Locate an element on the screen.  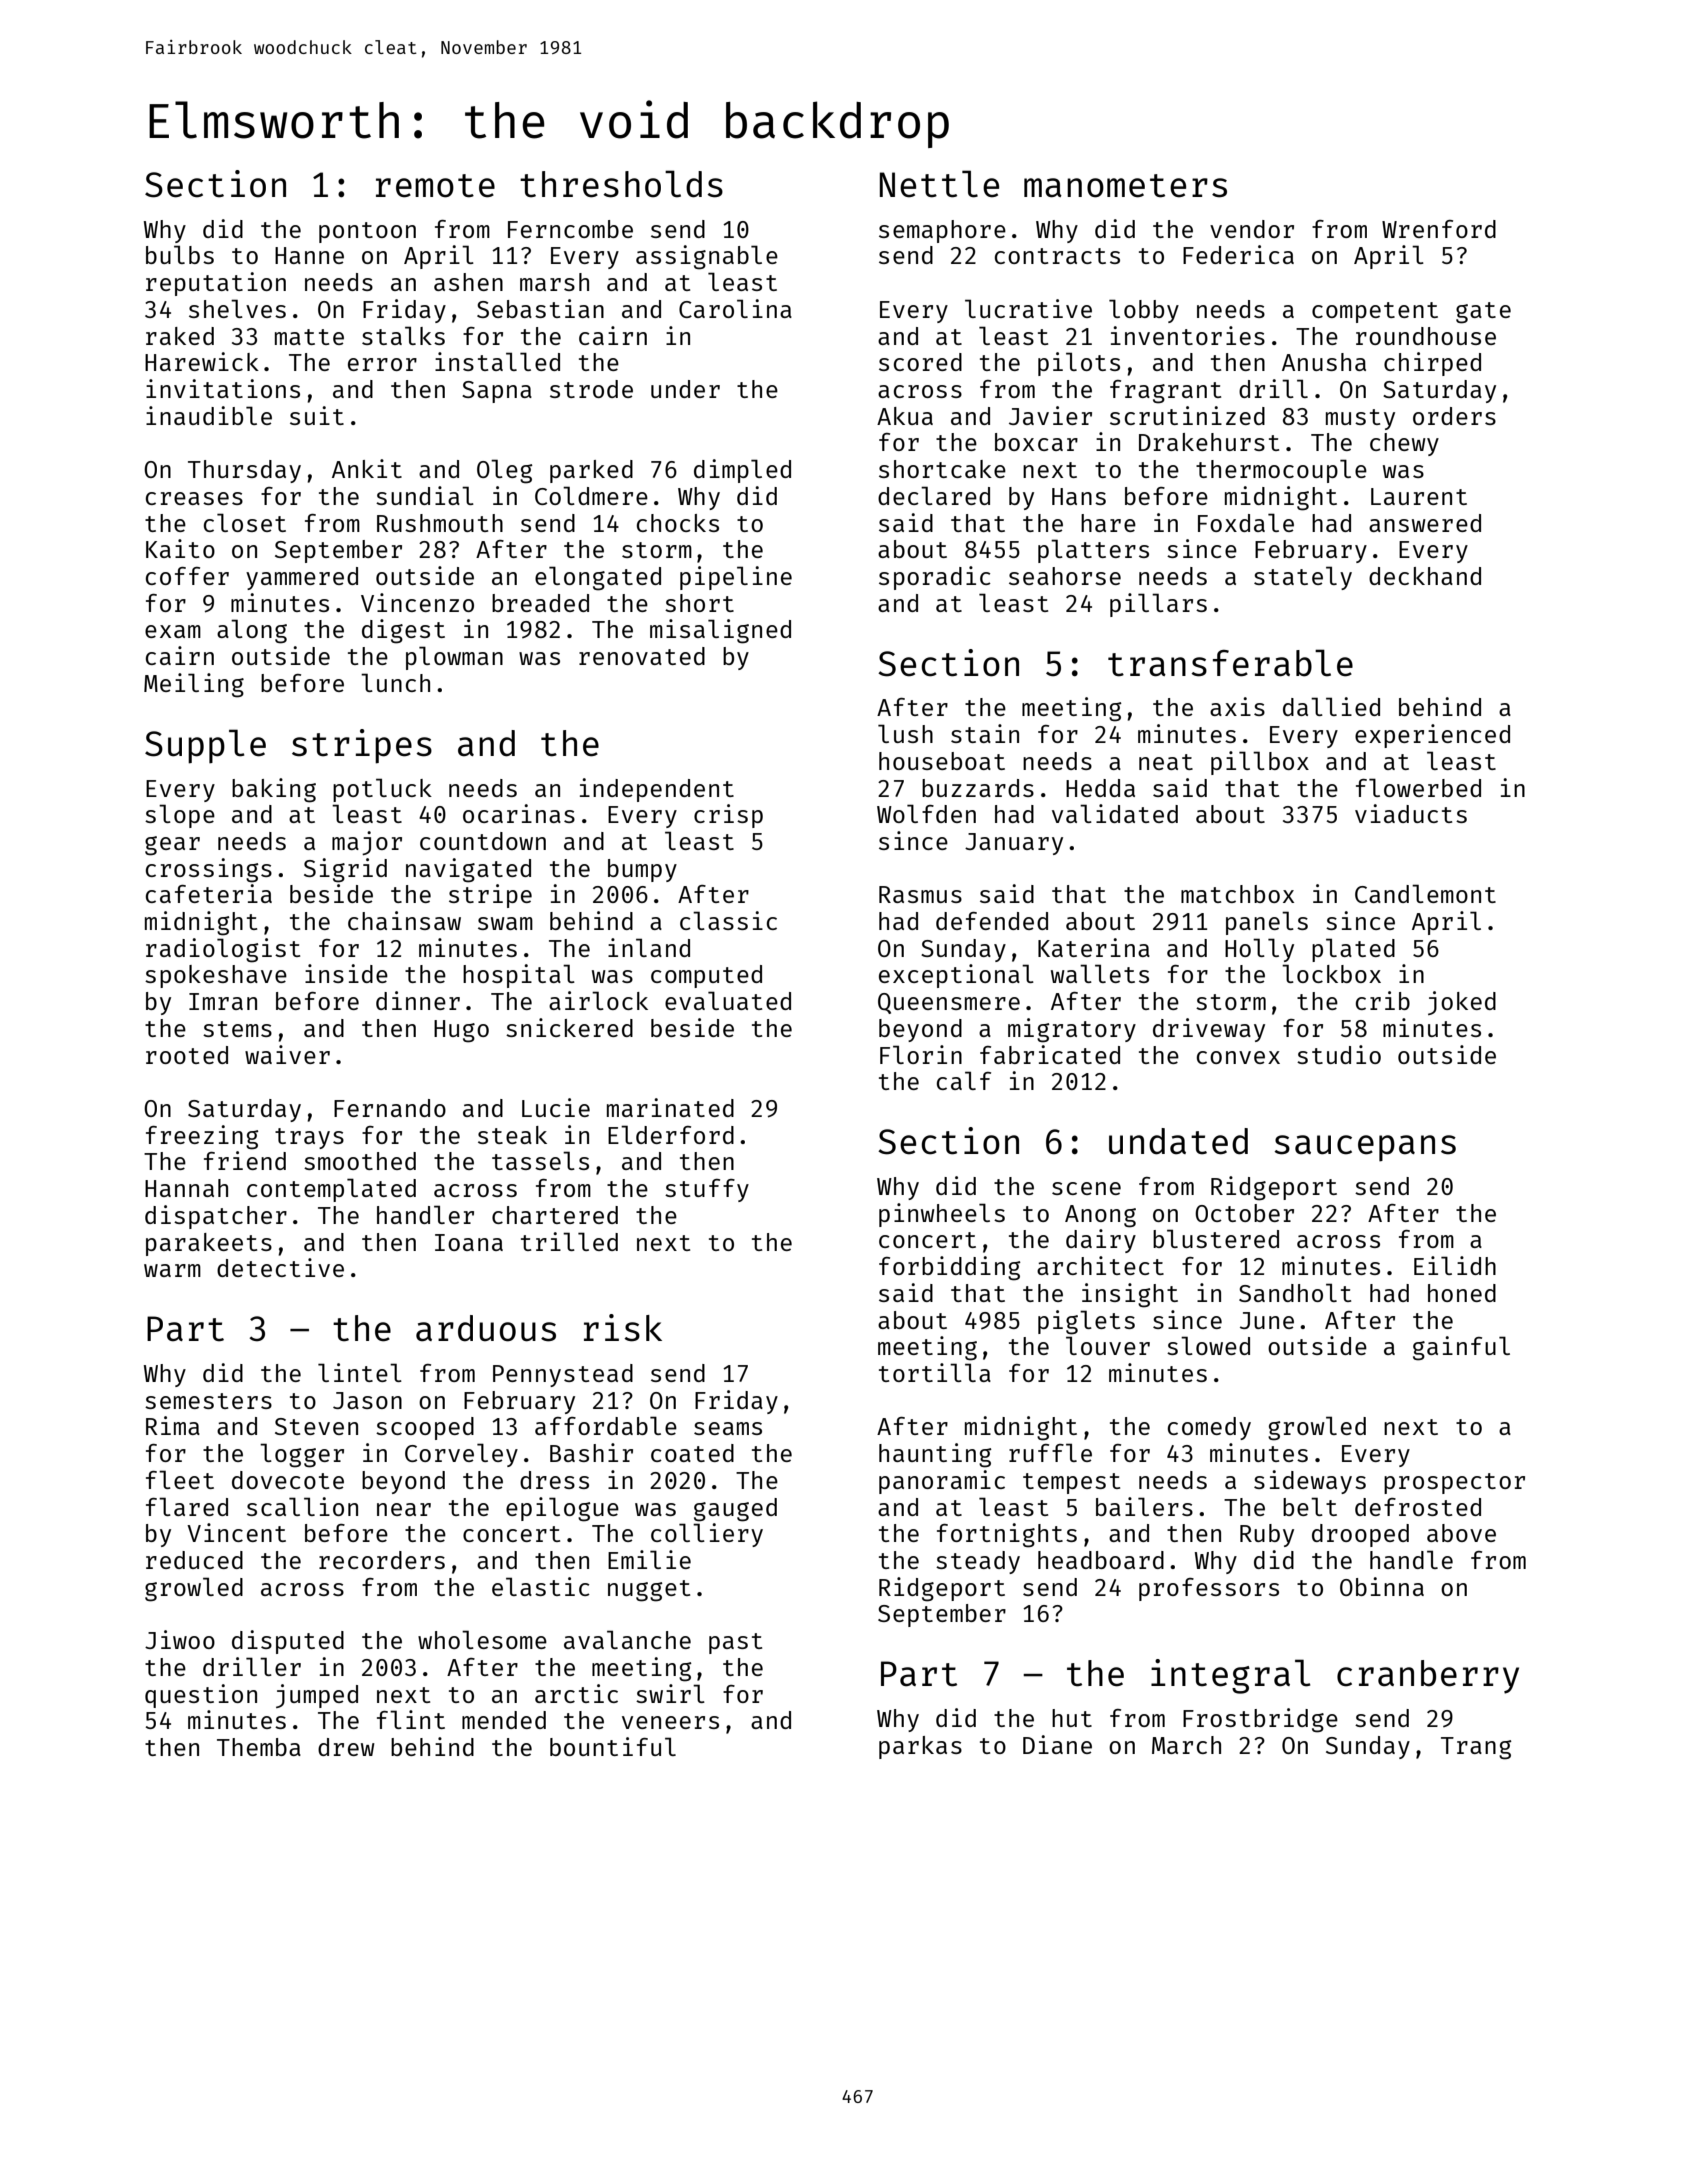
gainful is located at coordinates (1461, 1348).
